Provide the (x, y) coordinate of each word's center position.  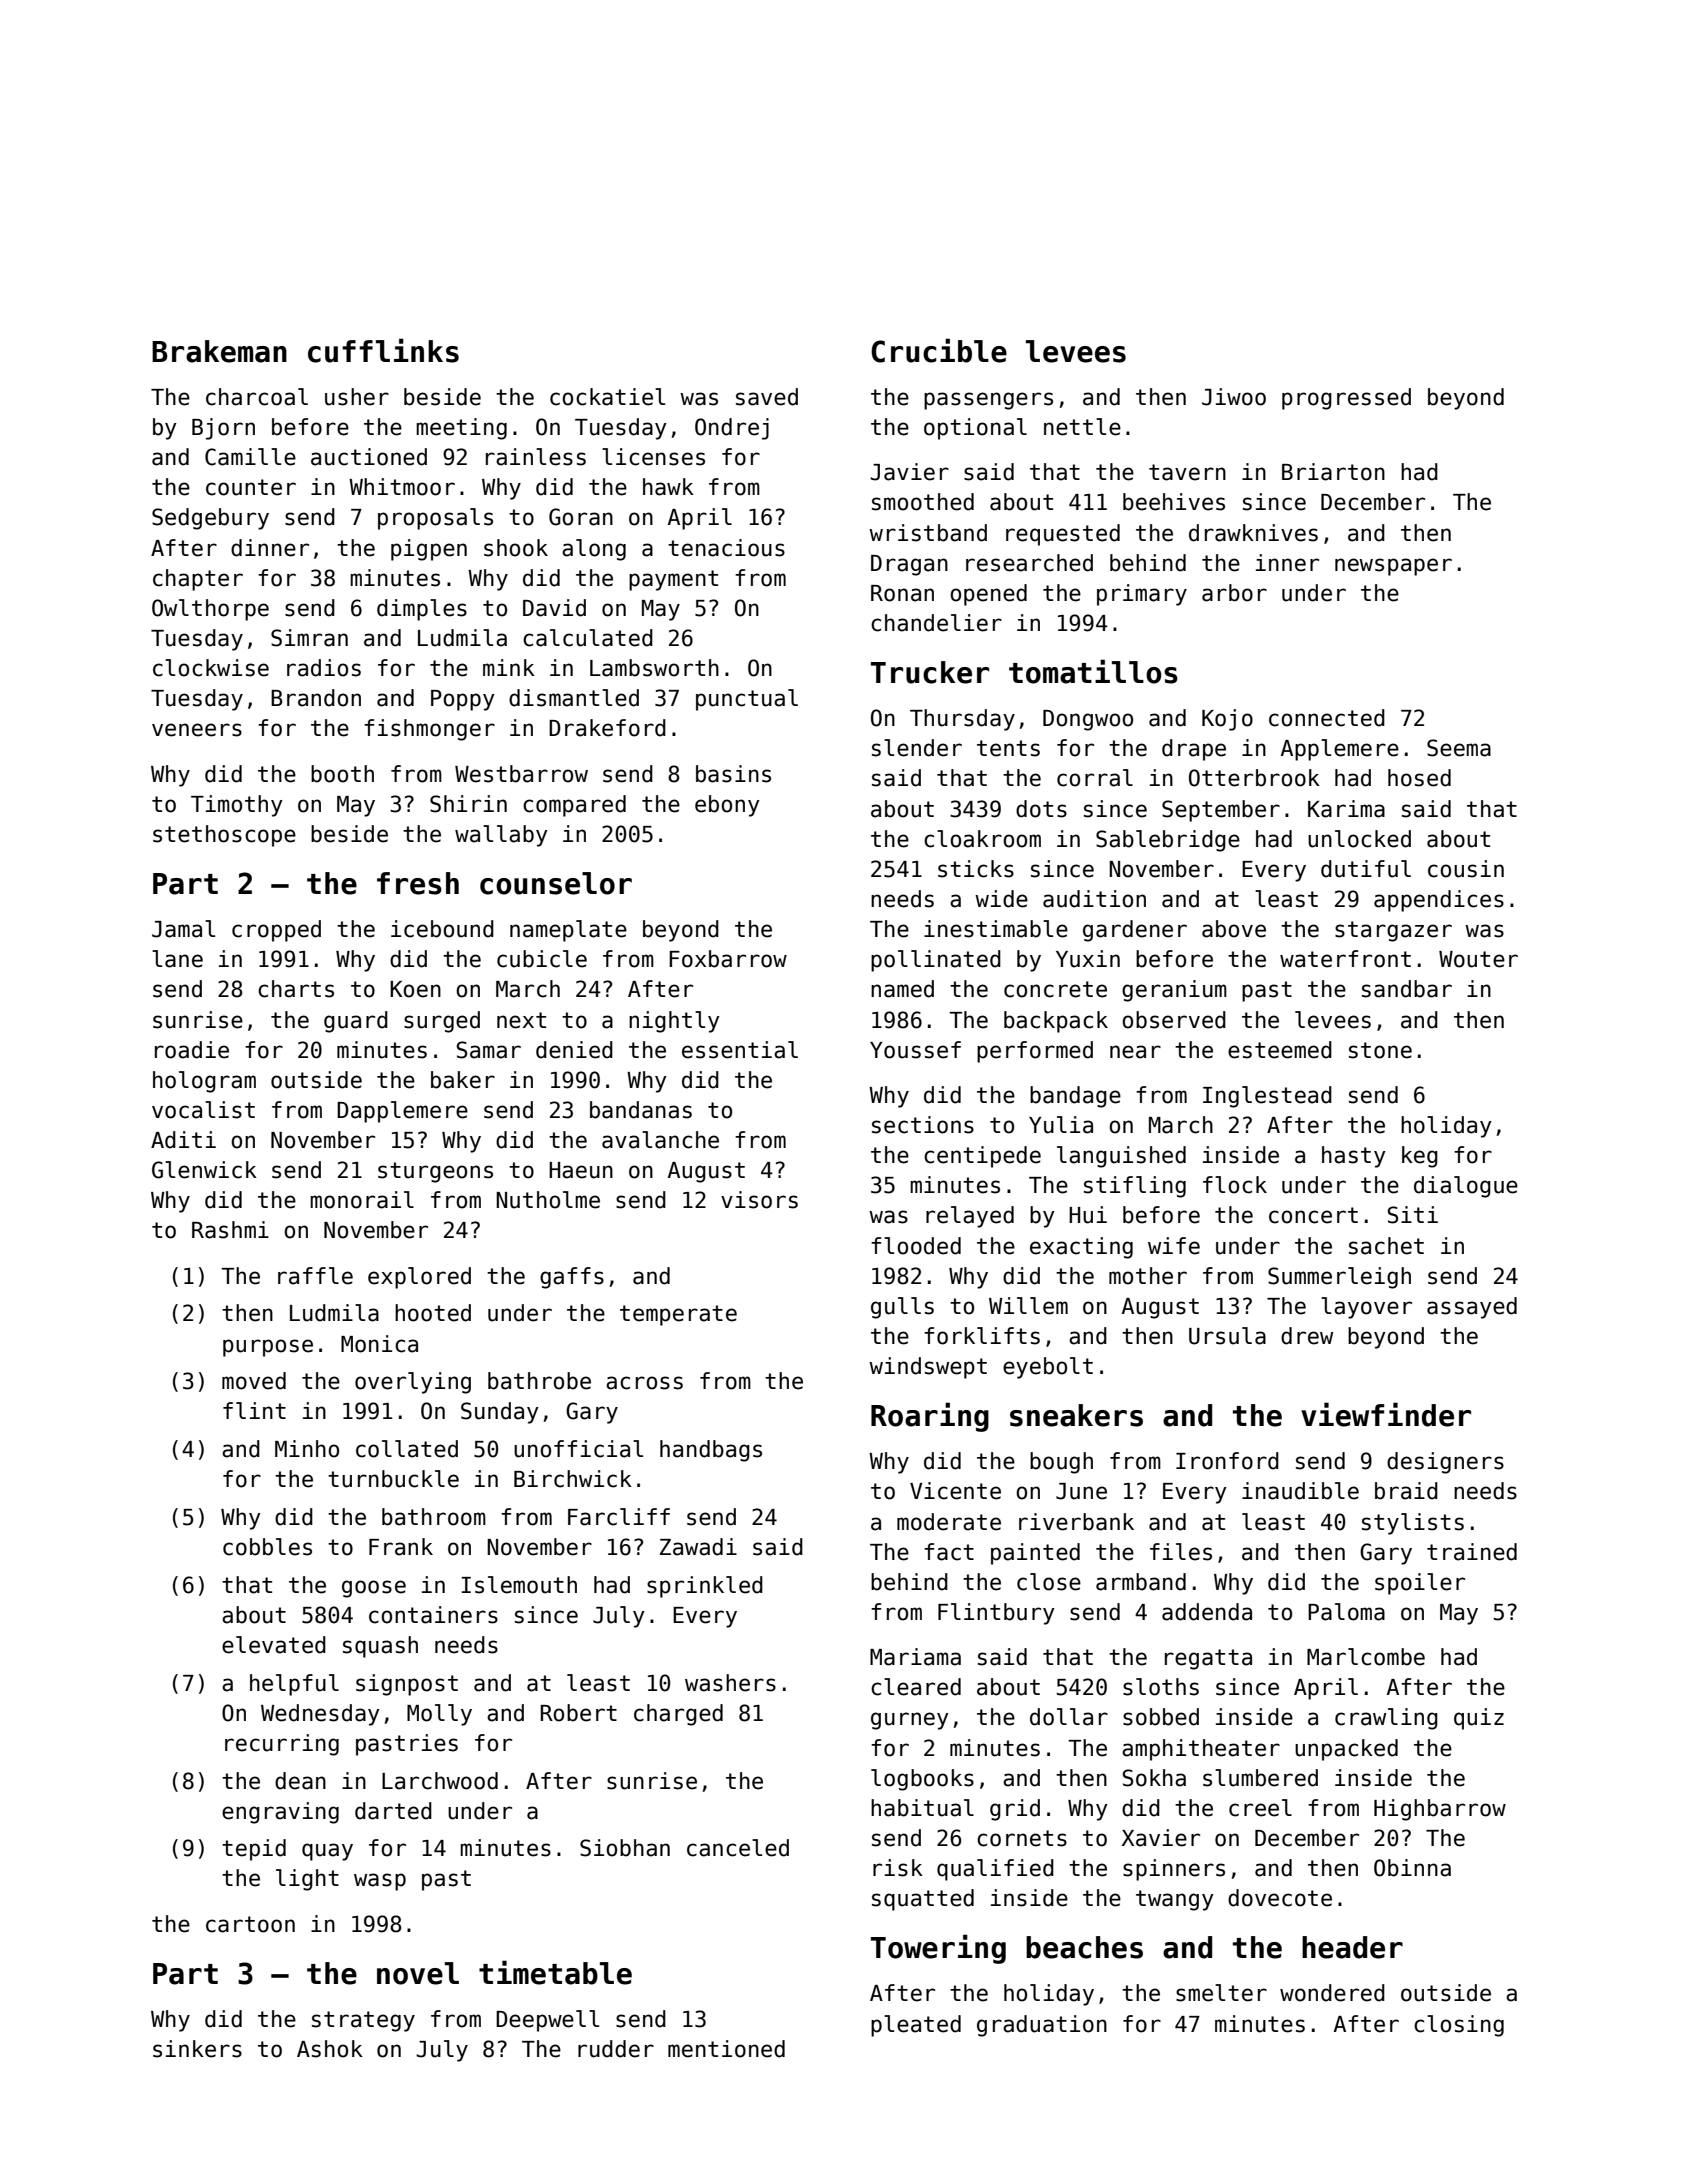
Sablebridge (1168, 841)
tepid (254, 1850)
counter (251, 487)
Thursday (962, 720)
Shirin (468, 804)
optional (975, 429)
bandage (1075, 1097)
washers (730, 1683)
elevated (274, 1645)
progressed (1346, 399)
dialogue (1466, 1187)
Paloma (1346, 1612)
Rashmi (230, 1230)
